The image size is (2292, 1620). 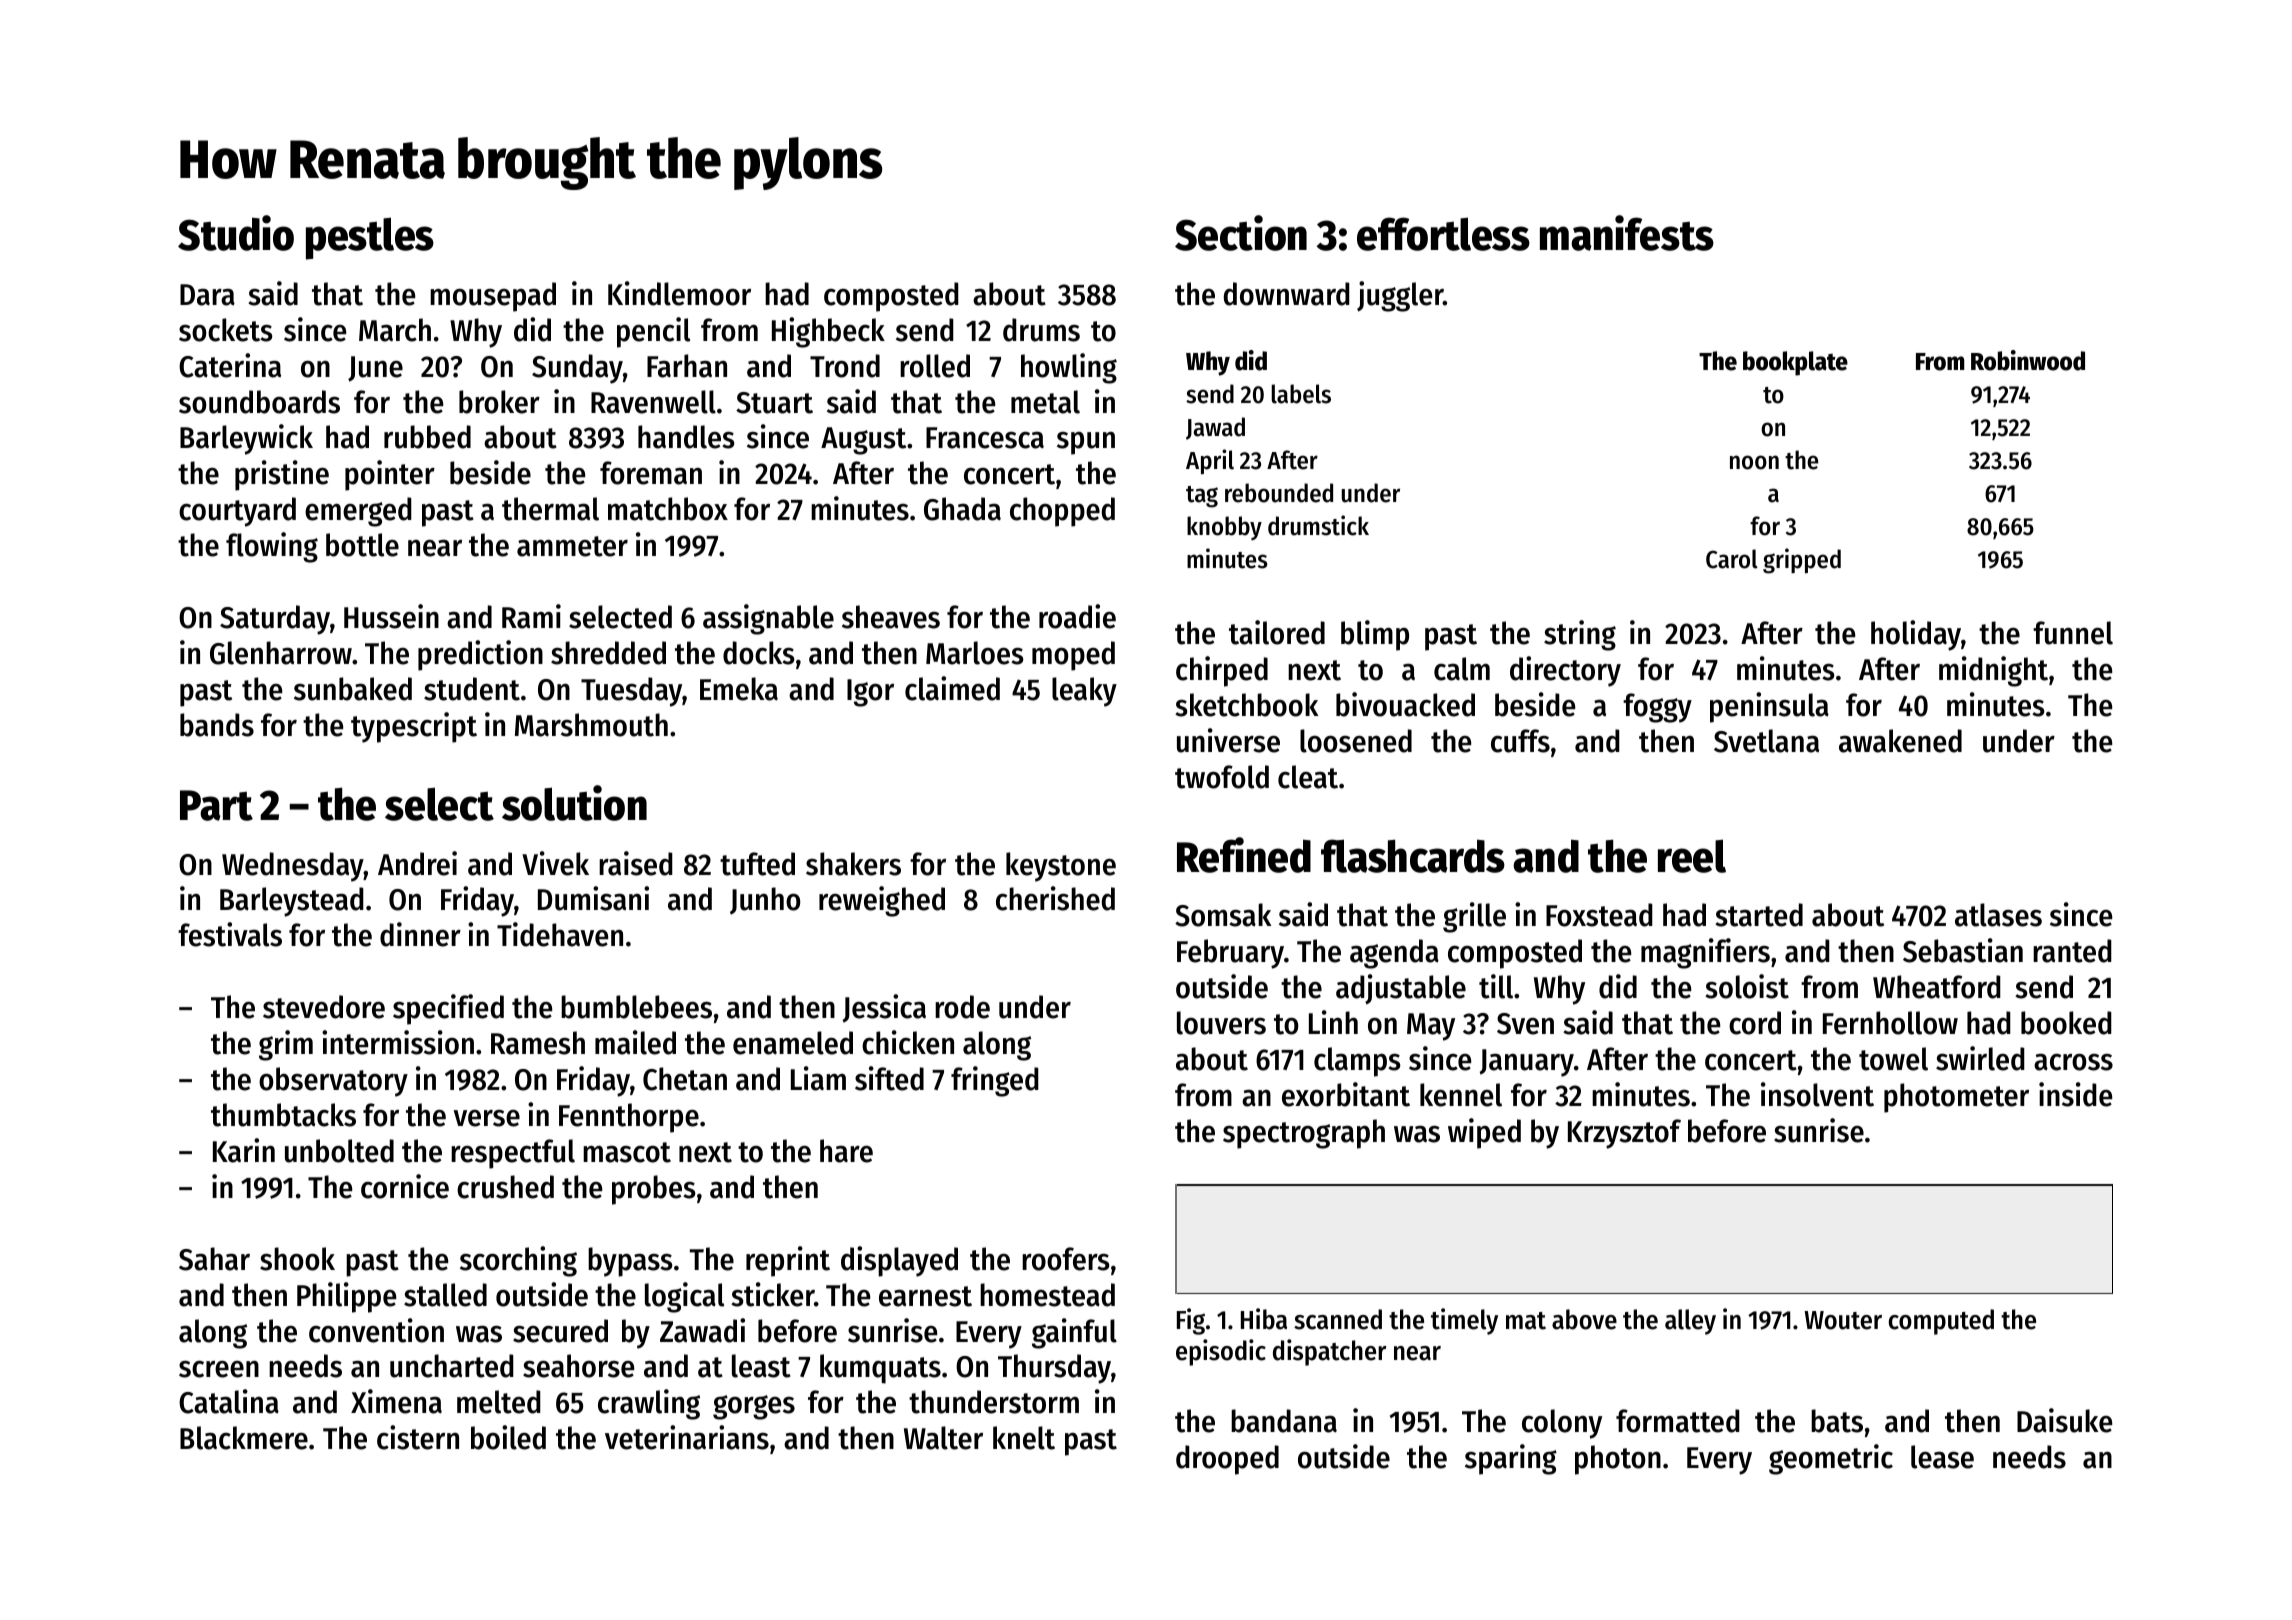 I want to click on bookplate, so click(x=1795, y=363).
